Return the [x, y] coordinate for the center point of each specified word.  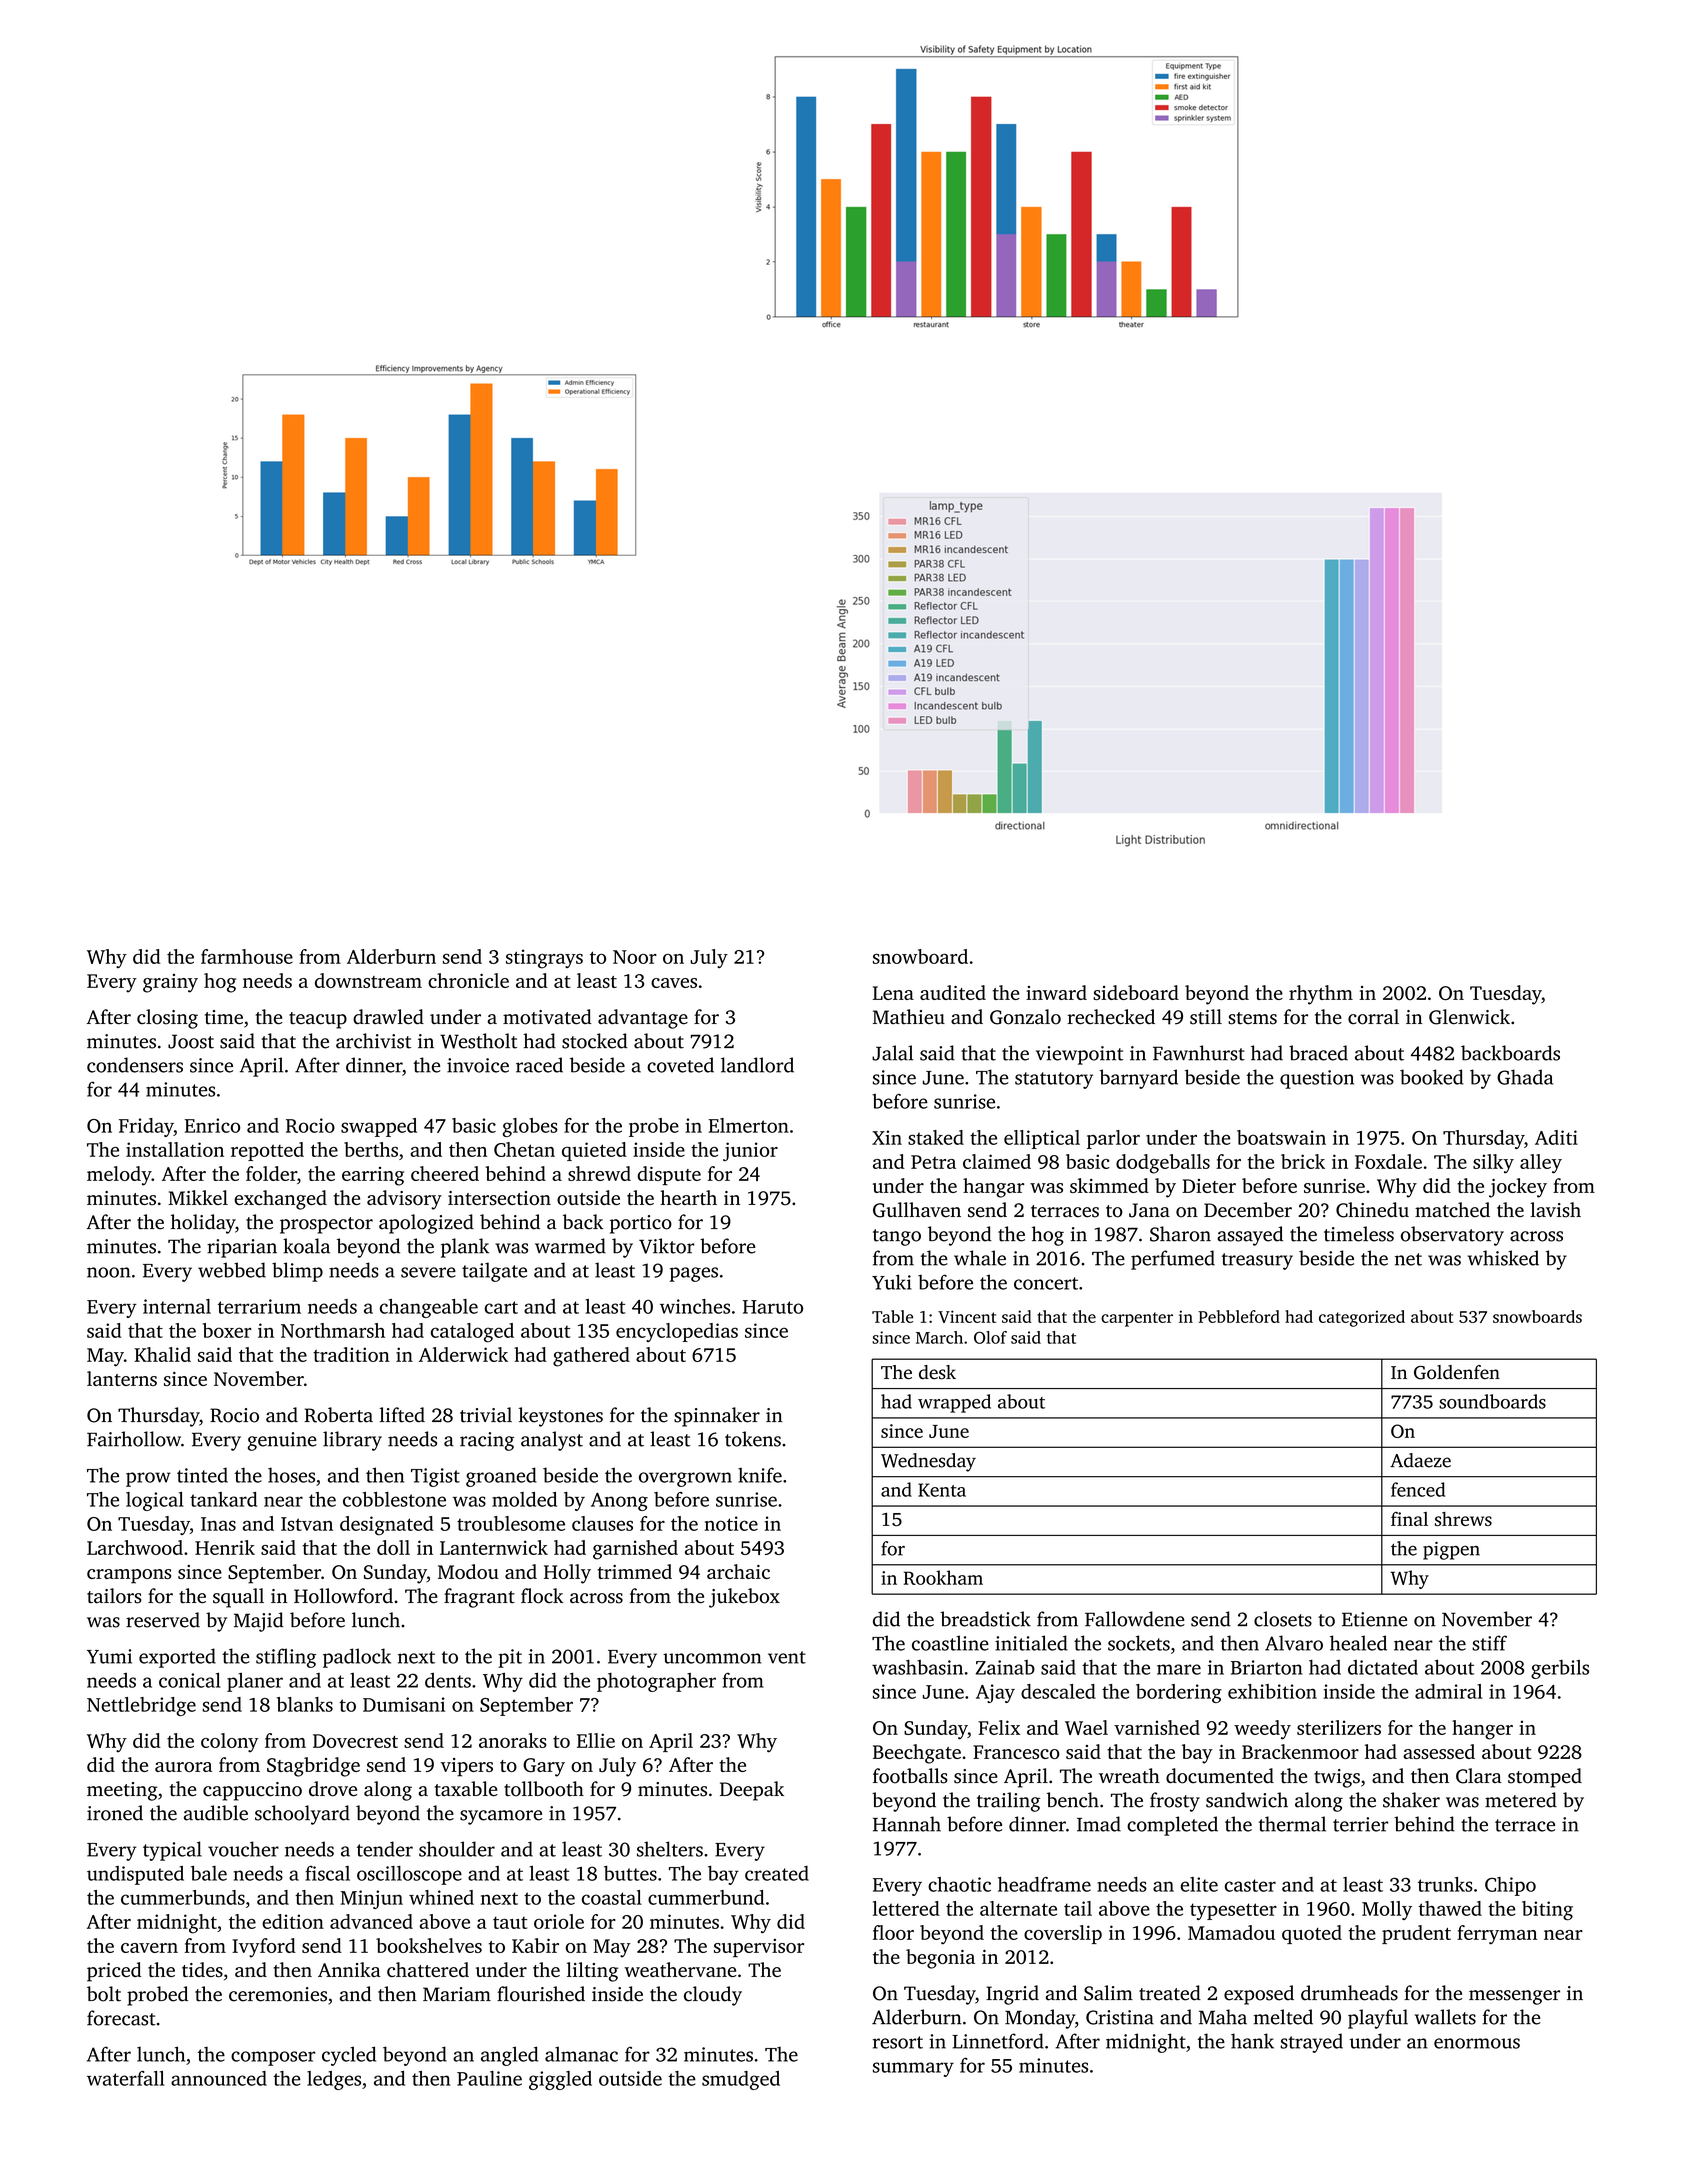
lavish [1555, 1210]
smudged [741, 2080]
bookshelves [429, 1945]
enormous [1477, 2043]
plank [465, 1248]
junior [750, 1151]
